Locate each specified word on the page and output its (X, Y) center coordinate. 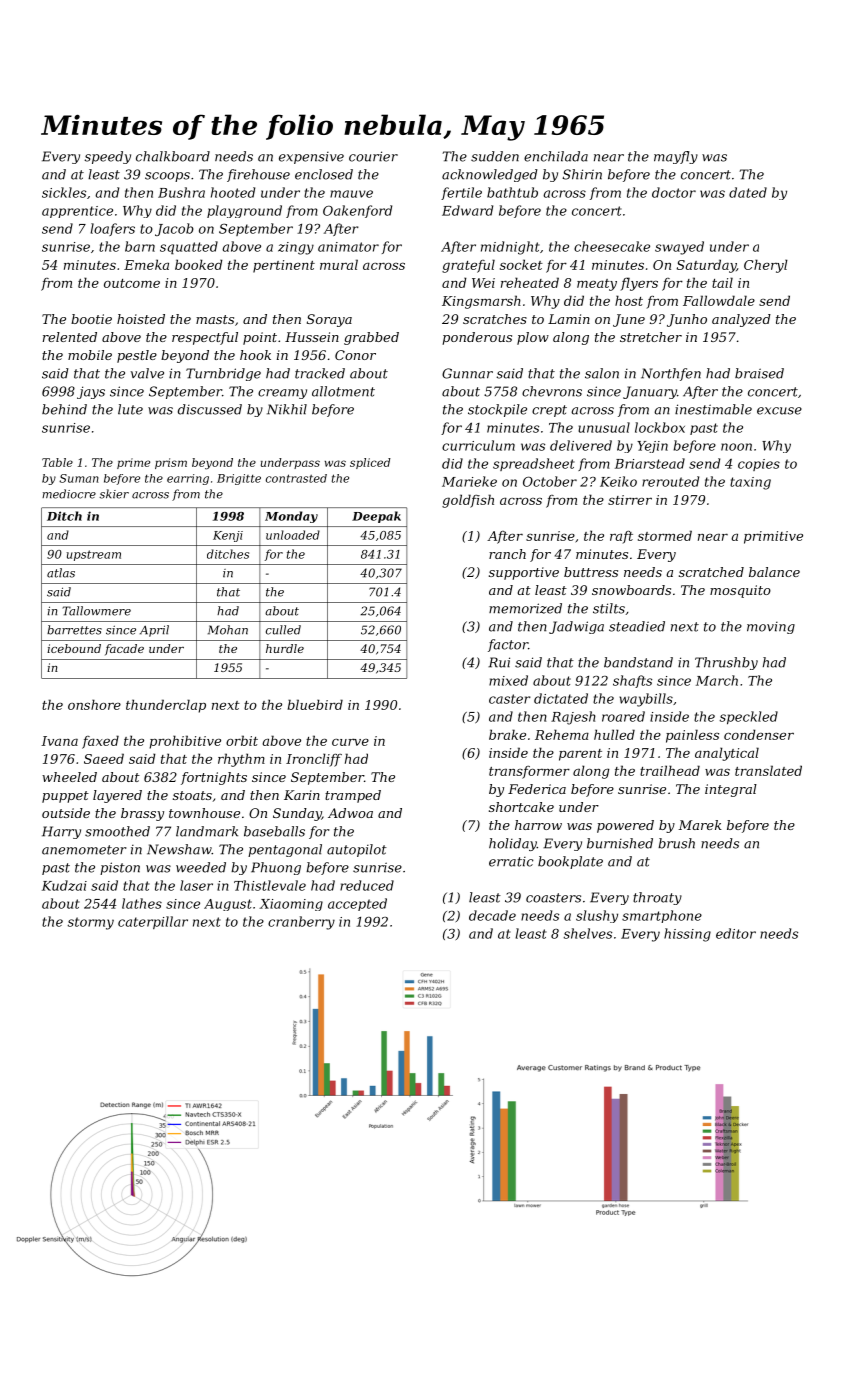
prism (171, 463)
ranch (507, 554)
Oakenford (357, 211)
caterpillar (153, 922)
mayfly (676, 157)
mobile (90, 355)
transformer (529, 772)
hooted (233, 192)
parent (580, 755)
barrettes (74, 630)
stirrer (630, 500)
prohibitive (185, 742)
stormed (665, 535)
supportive (524, 573)
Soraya (329, 320)
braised (759, 373)
